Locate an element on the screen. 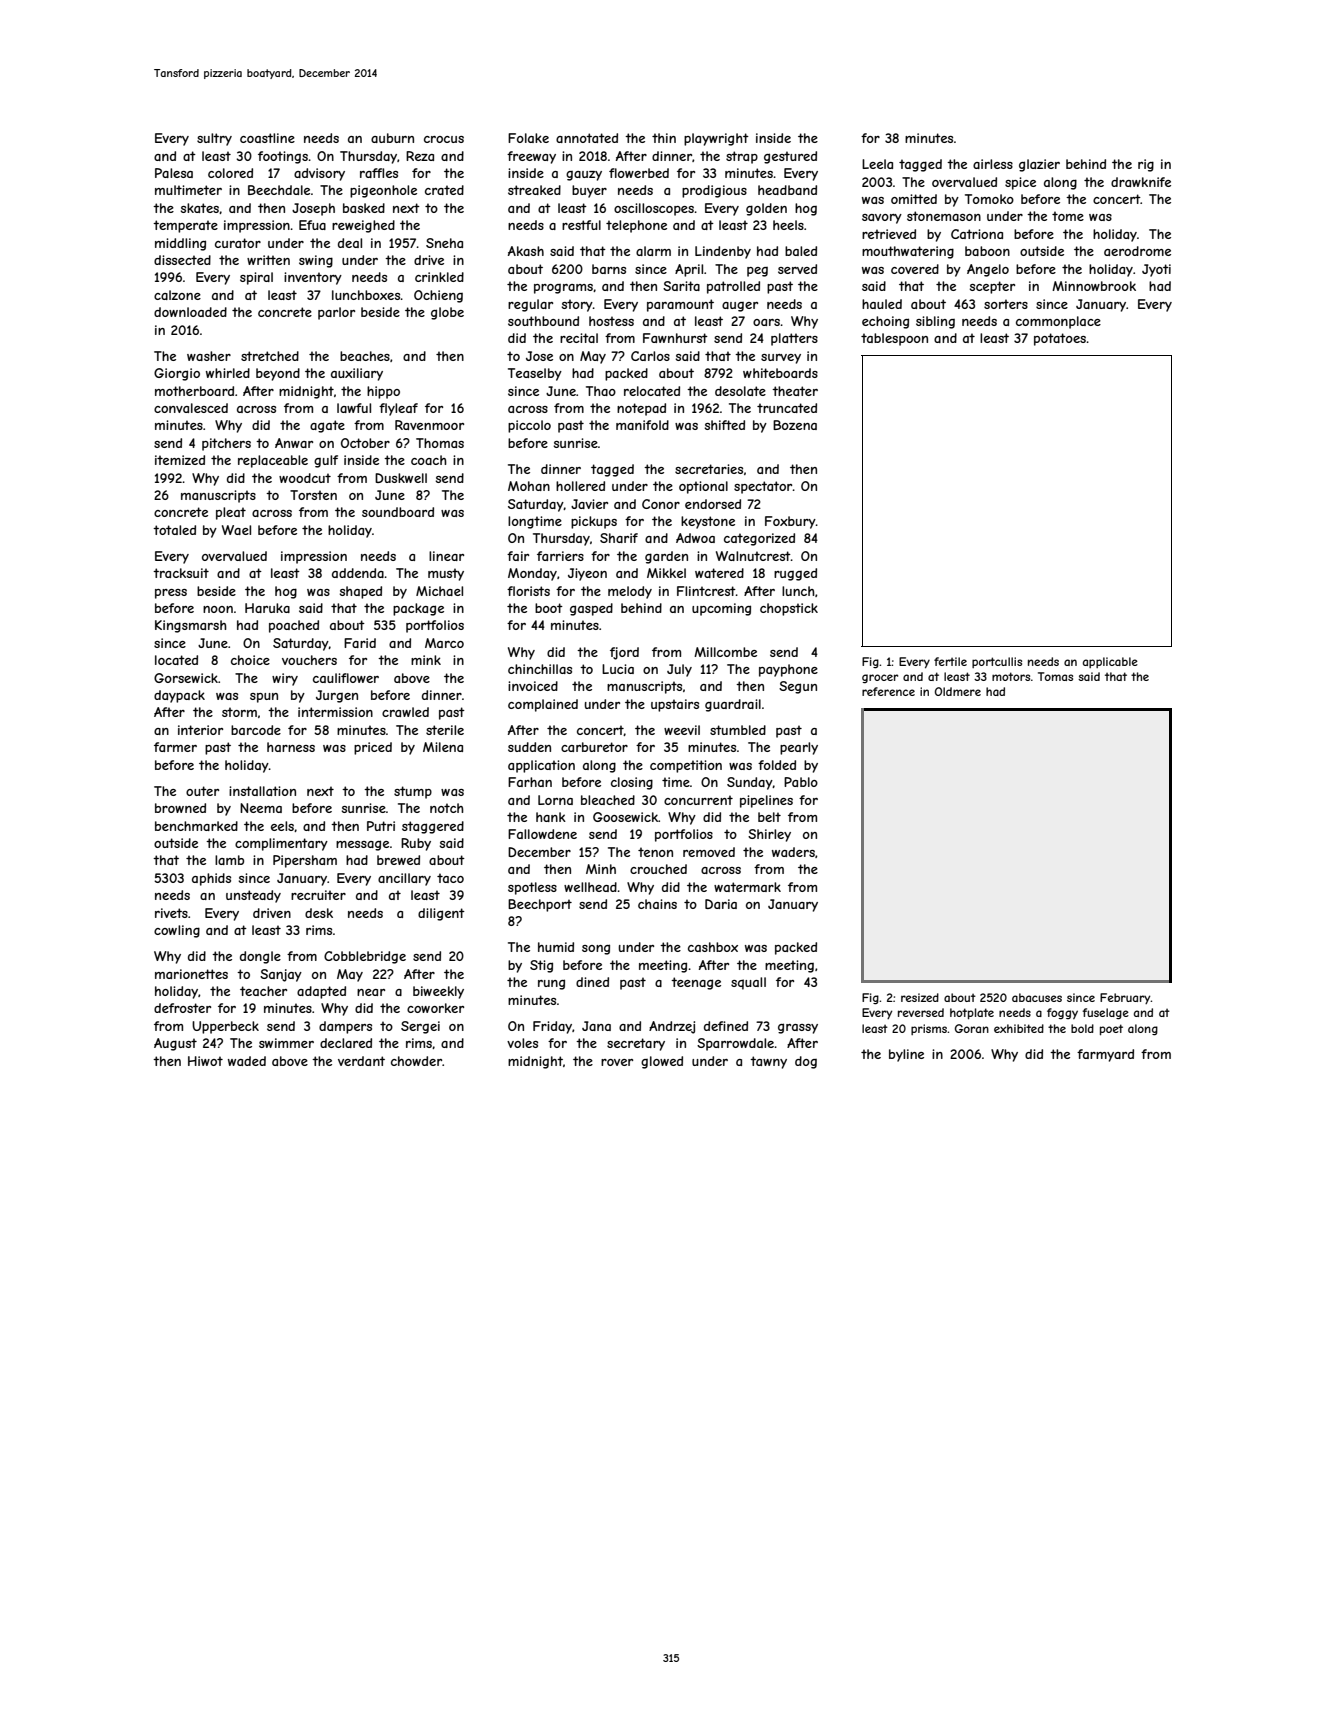 The height and width of the screenshot is (1716, 1326). whiteboards is located at coordinates (780, 373).
